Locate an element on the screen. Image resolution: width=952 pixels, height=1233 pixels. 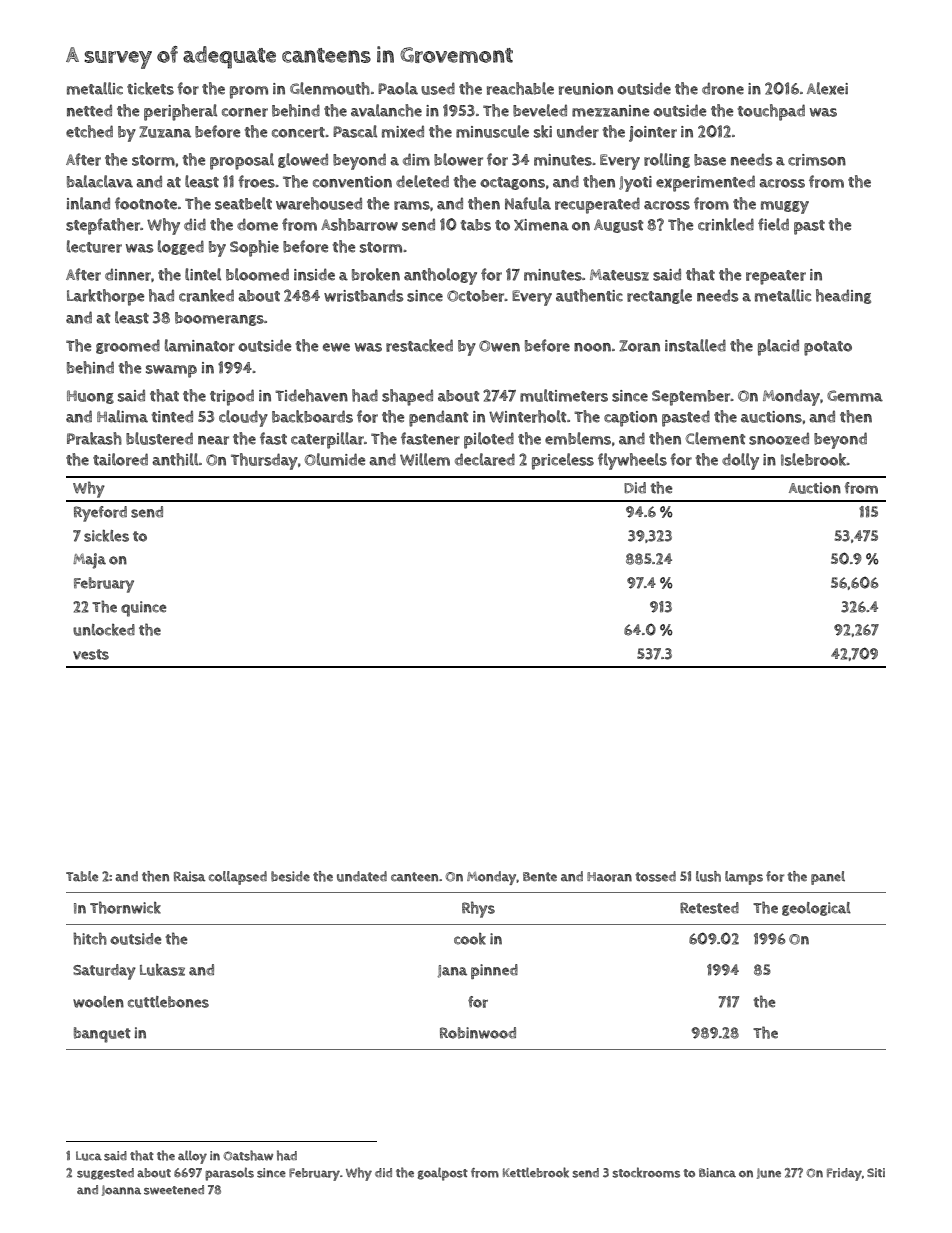
lamps is located at coordinates (744, 878).
